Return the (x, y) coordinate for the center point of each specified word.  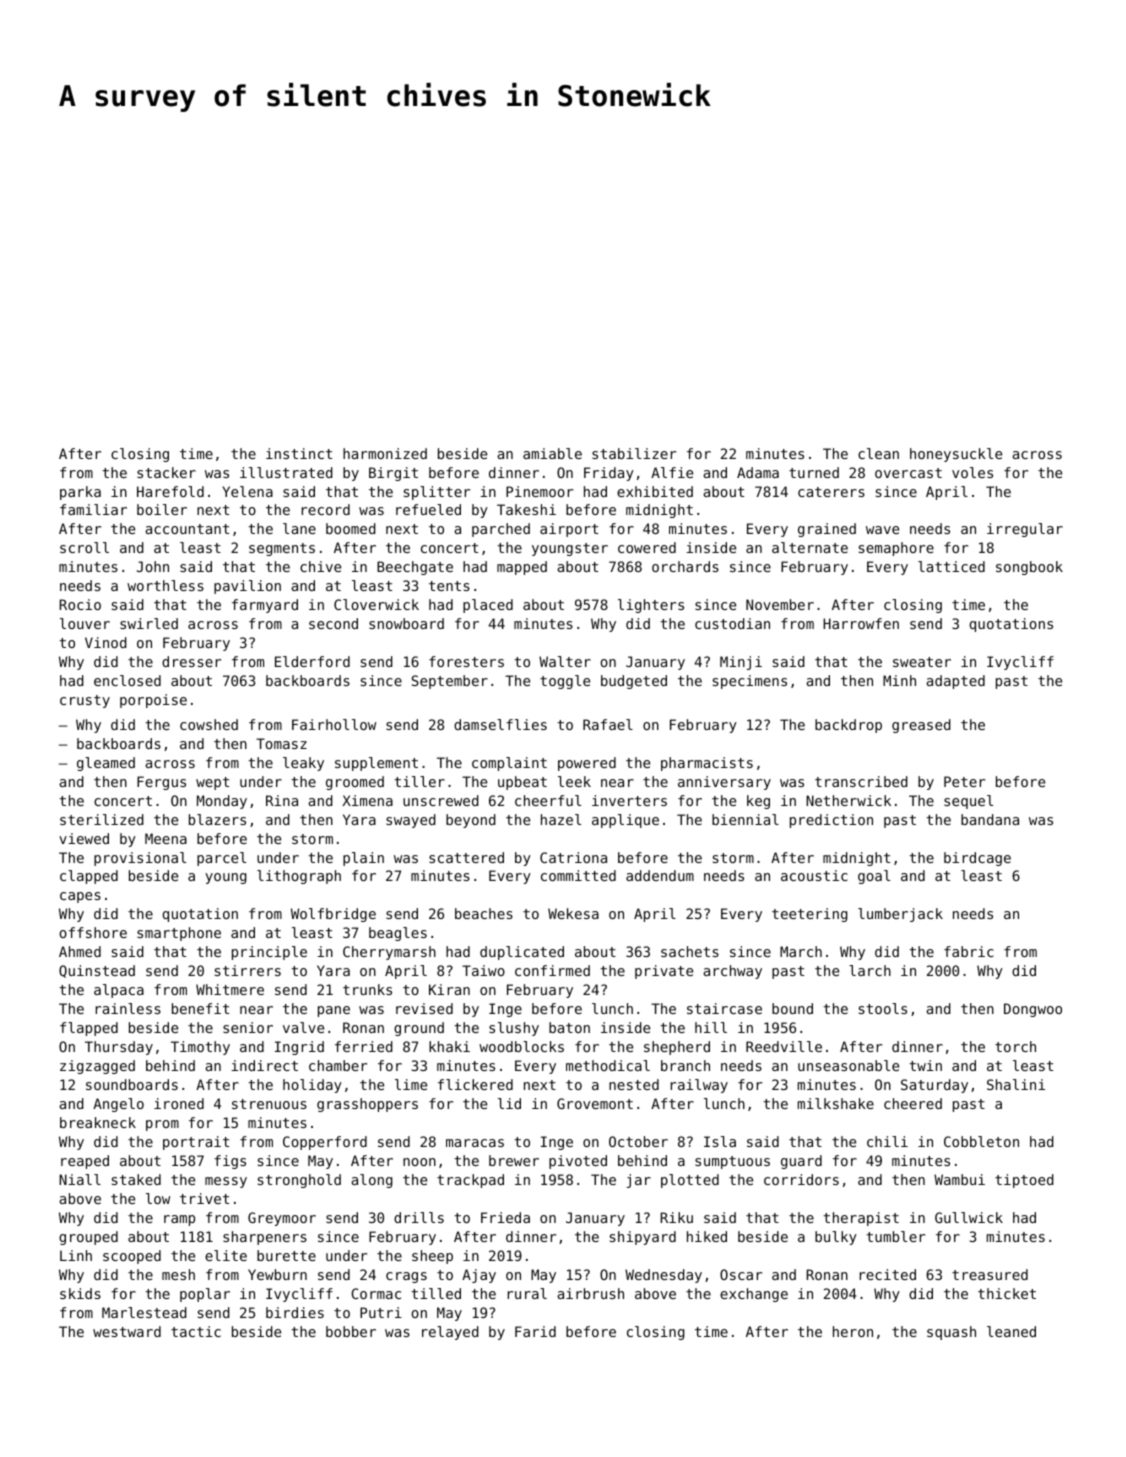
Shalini (1016, 1084)
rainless (128, 1008)
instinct (299, 453)
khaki (449, 1046)
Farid (535, 1331)
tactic (196, 1331)
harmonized (385, 453)
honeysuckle (956, 455)
